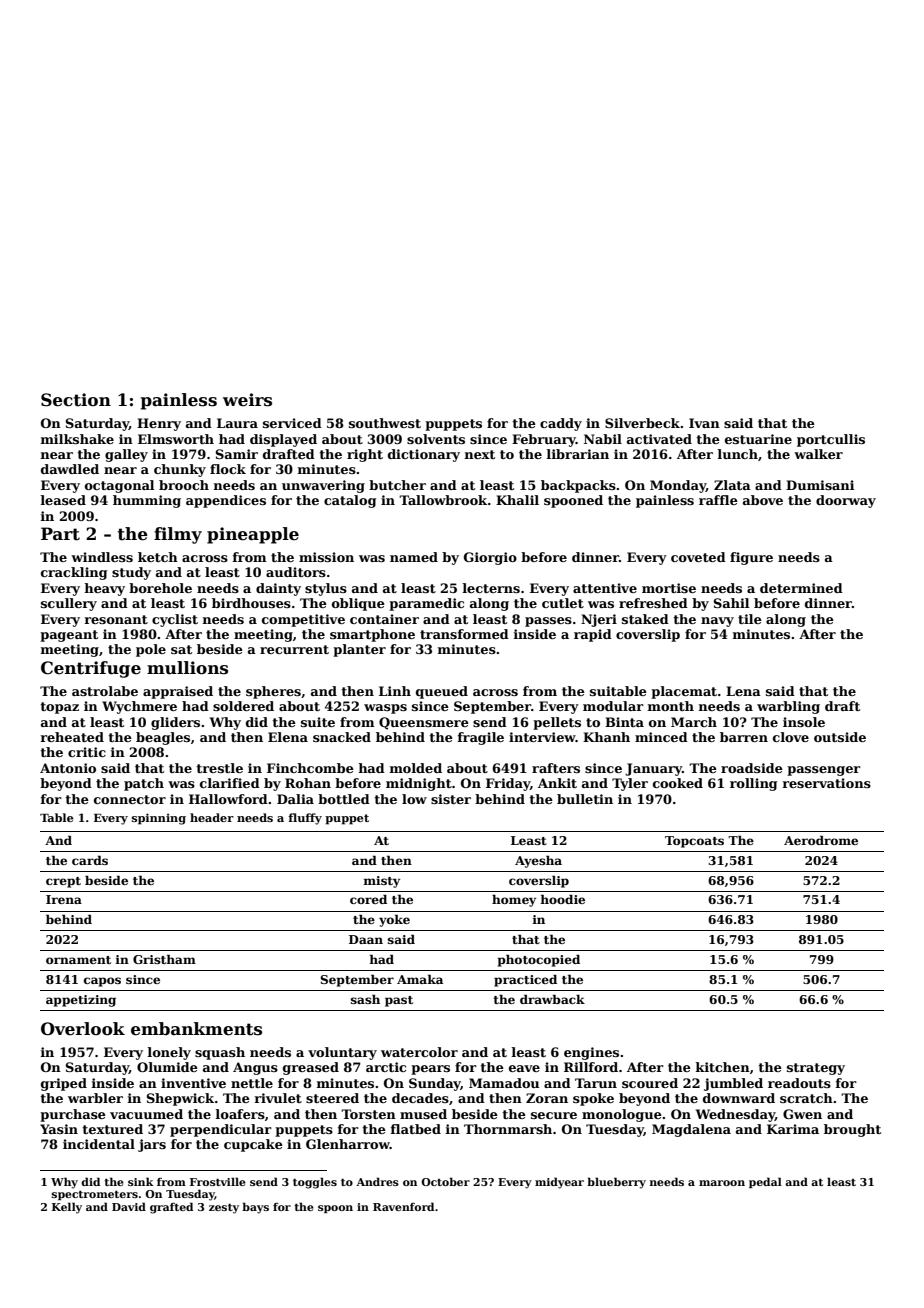  I want to click on pears, so click(430, 1070).
